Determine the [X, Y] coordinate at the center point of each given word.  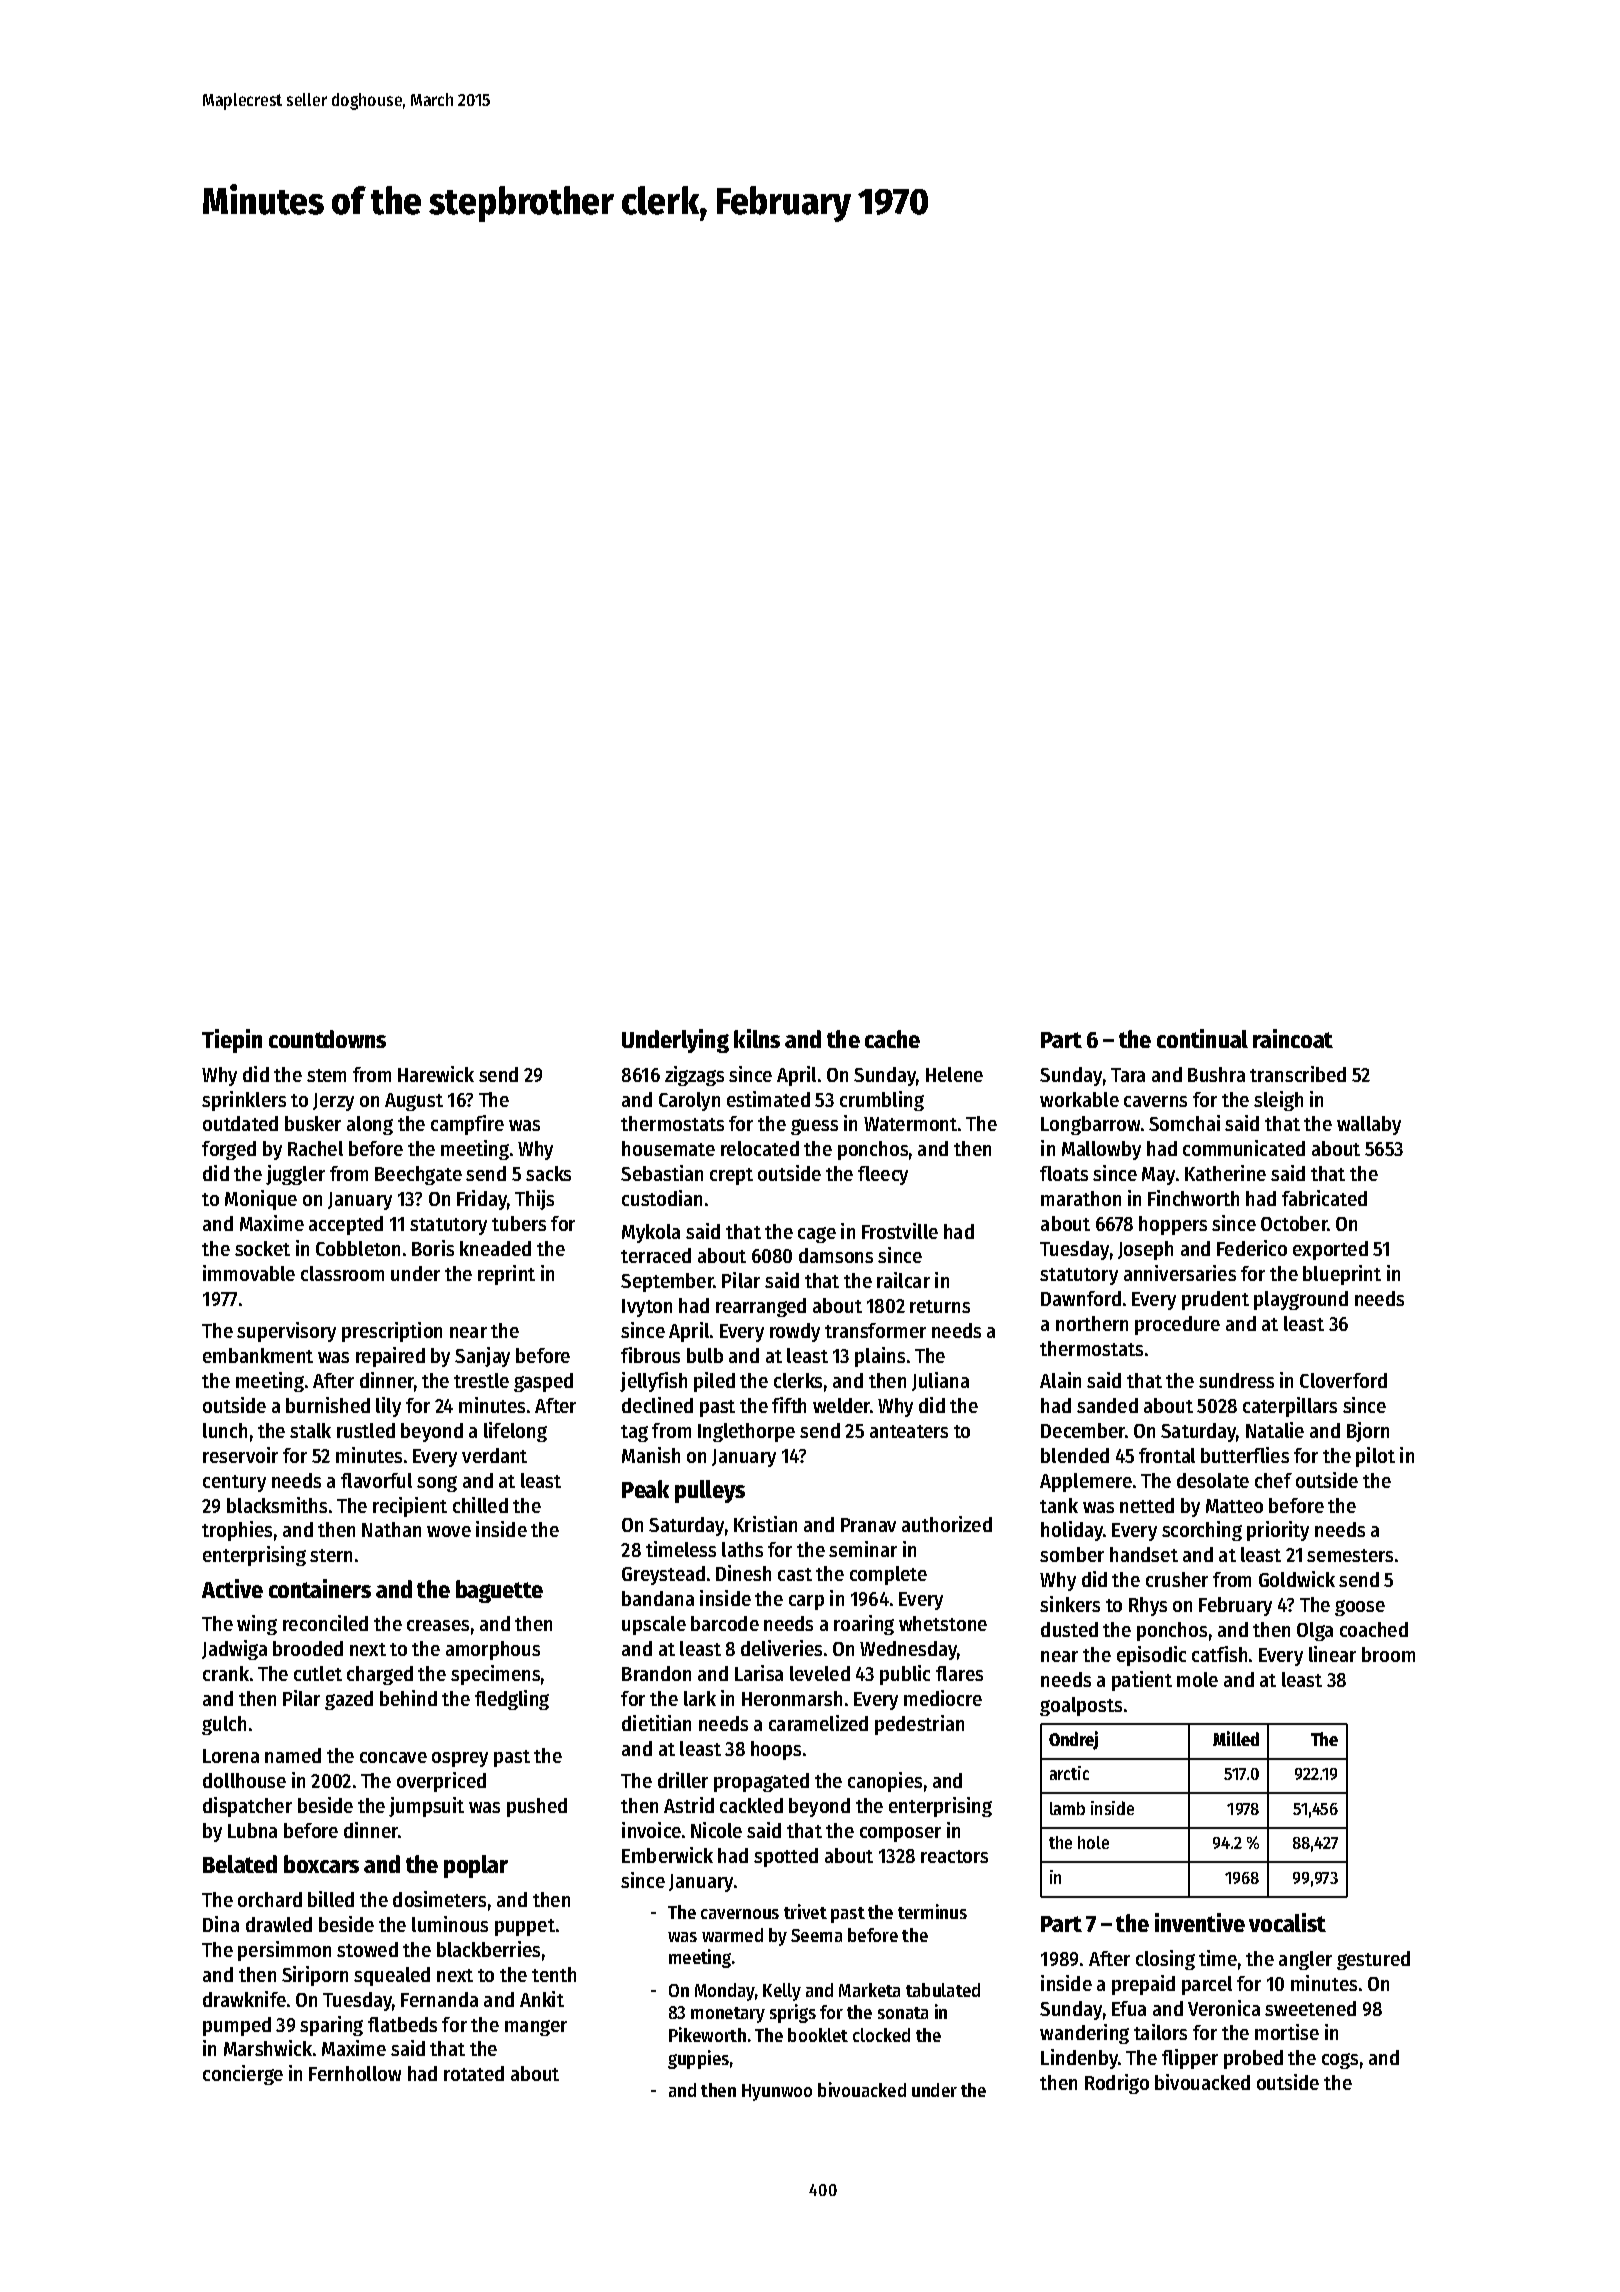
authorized [947, 1524]
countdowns [327, 1039]
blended [1075, 1455]
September [667, 1282]
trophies [237, 1531]
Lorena [231, 1756]
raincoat [1293, 1038]
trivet [805, 1911]
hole [1093, 1842]
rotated [474, 2073]
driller [683, 1780]
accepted [346, 1225]
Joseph [1145, 1250]
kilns [757, 1038]
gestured [1373, 1960]
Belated [240, 1864]
